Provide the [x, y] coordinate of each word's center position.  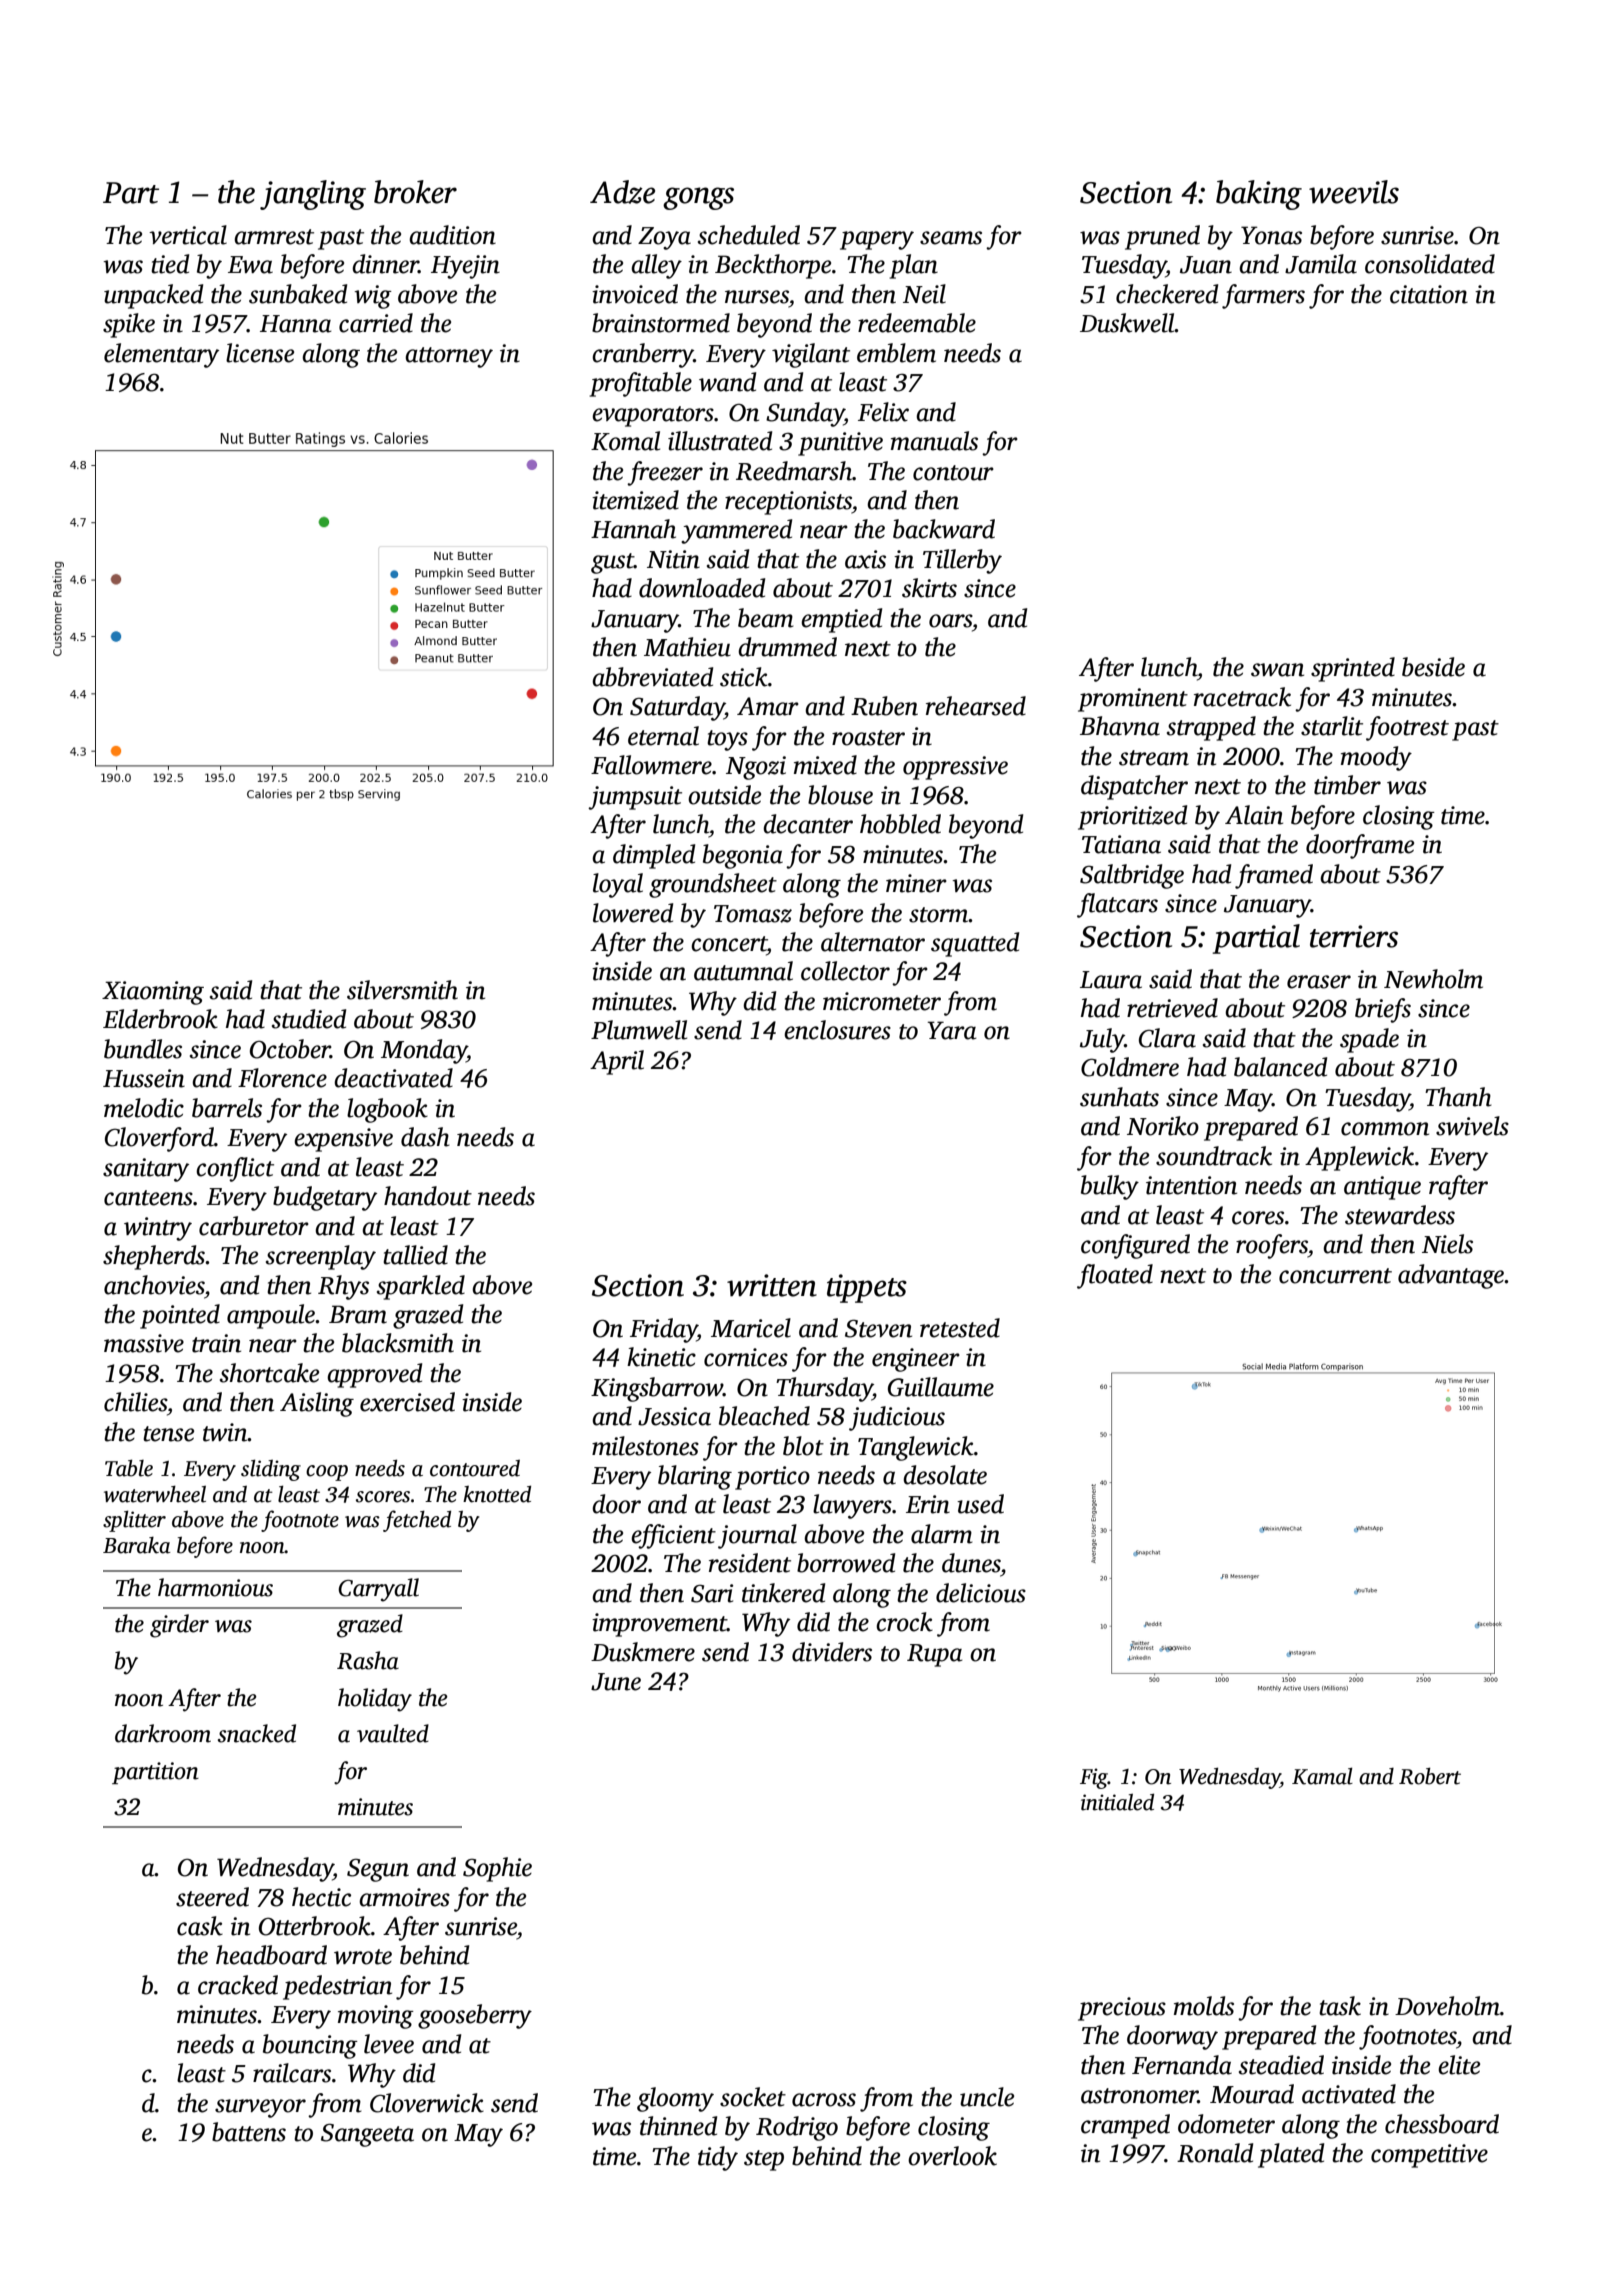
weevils [1354, 192]
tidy [718, 2158]
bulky [1110, 1187]
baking [1259, 195]
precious [1122, 2009]
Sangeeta [367, 2135]
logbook [387, 1110]
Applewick [1359, 1158]
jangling [313, 195]
